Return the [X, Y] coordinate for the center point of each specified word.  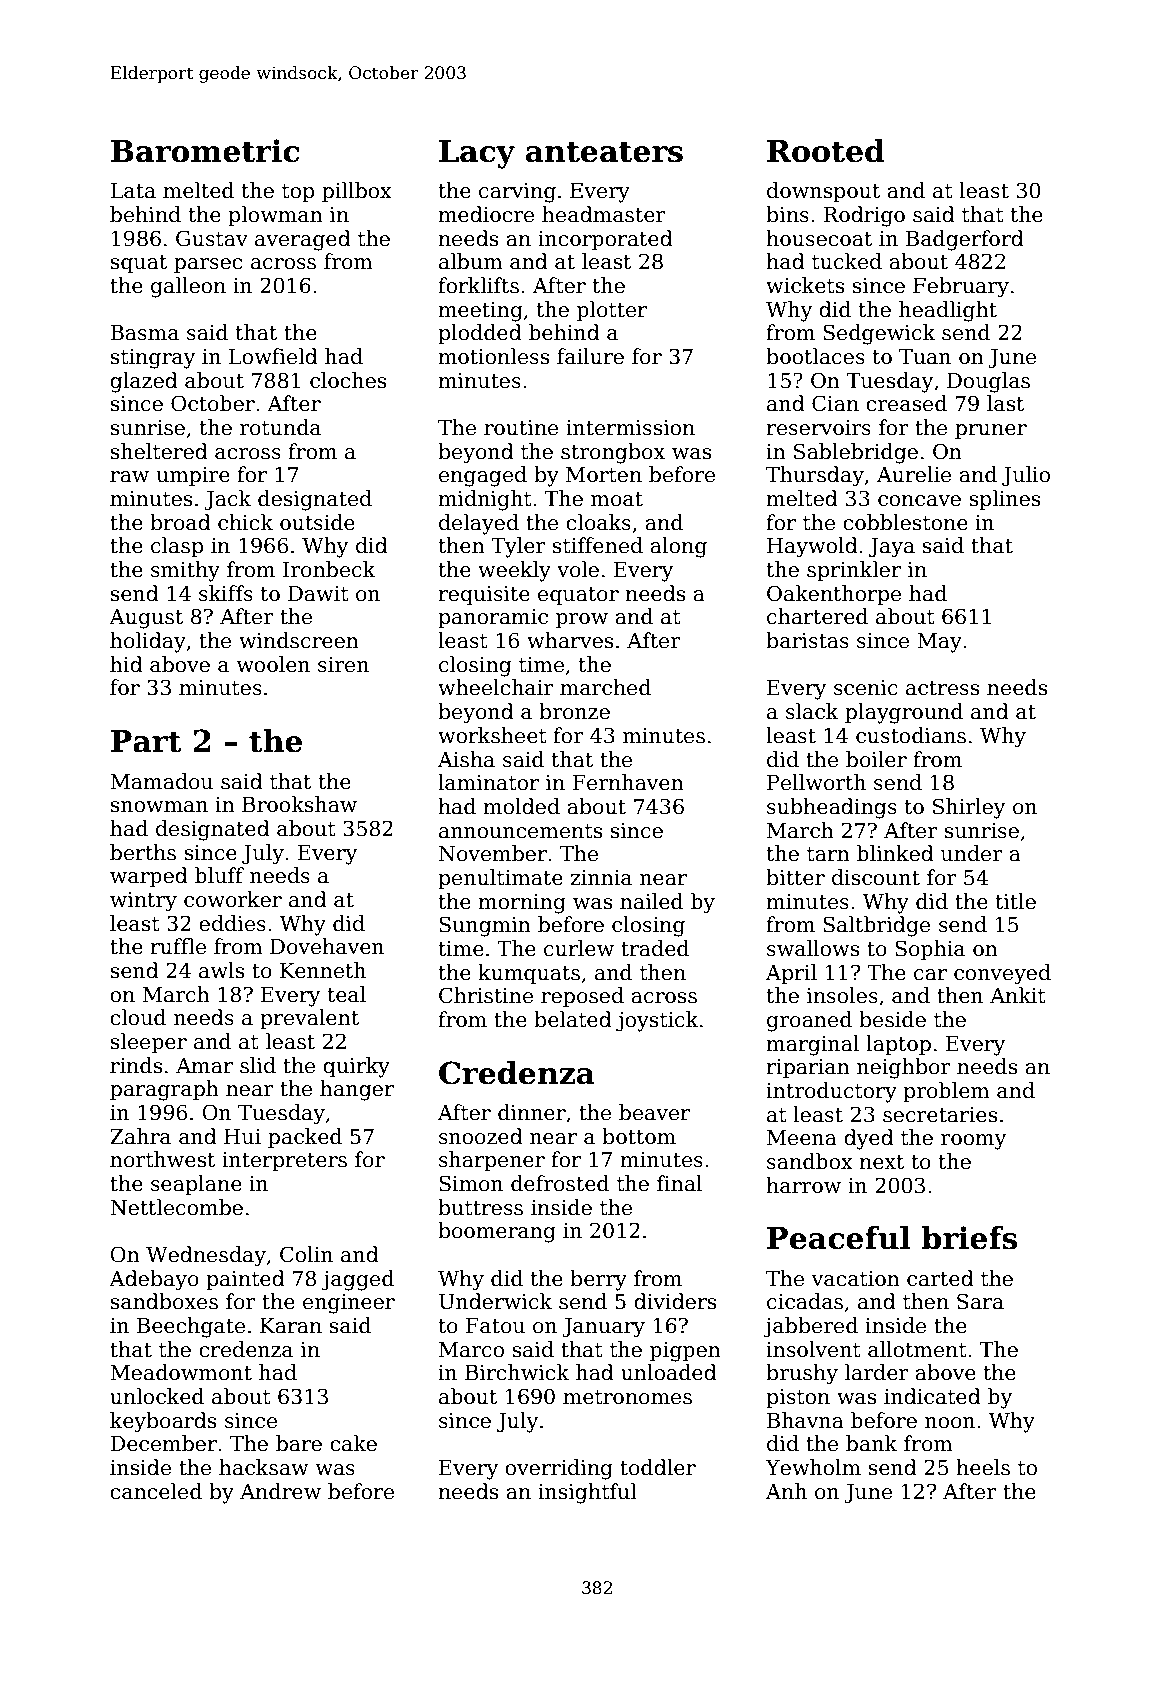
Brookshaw [299, 804]
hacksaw [264, 1467]
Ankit [1018, 995]
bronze [574, 711]
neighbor [904, 1068]
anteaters [604, 152]
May [939, 643]
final [679, 1183]
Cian [835, 403]
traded [655, 948]
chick [245, 522]
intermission [630, 428]
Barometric [205, 151]
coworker [233, 899]
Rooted [826, 151]
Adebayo [154, 1280]
